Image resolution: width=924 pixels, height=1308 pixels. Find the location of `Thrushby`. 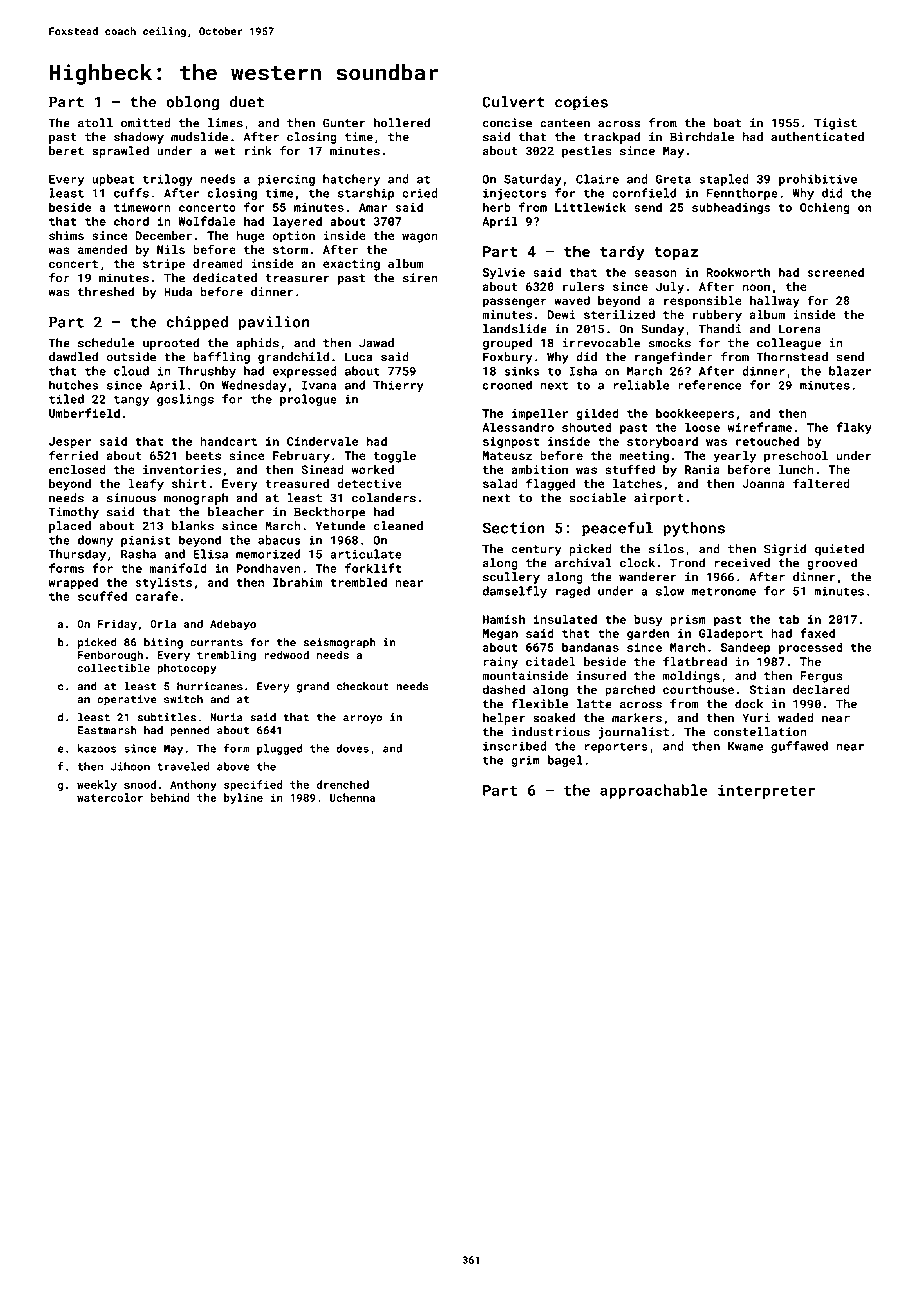

Thrushby is located at coordinates (207, 372).
